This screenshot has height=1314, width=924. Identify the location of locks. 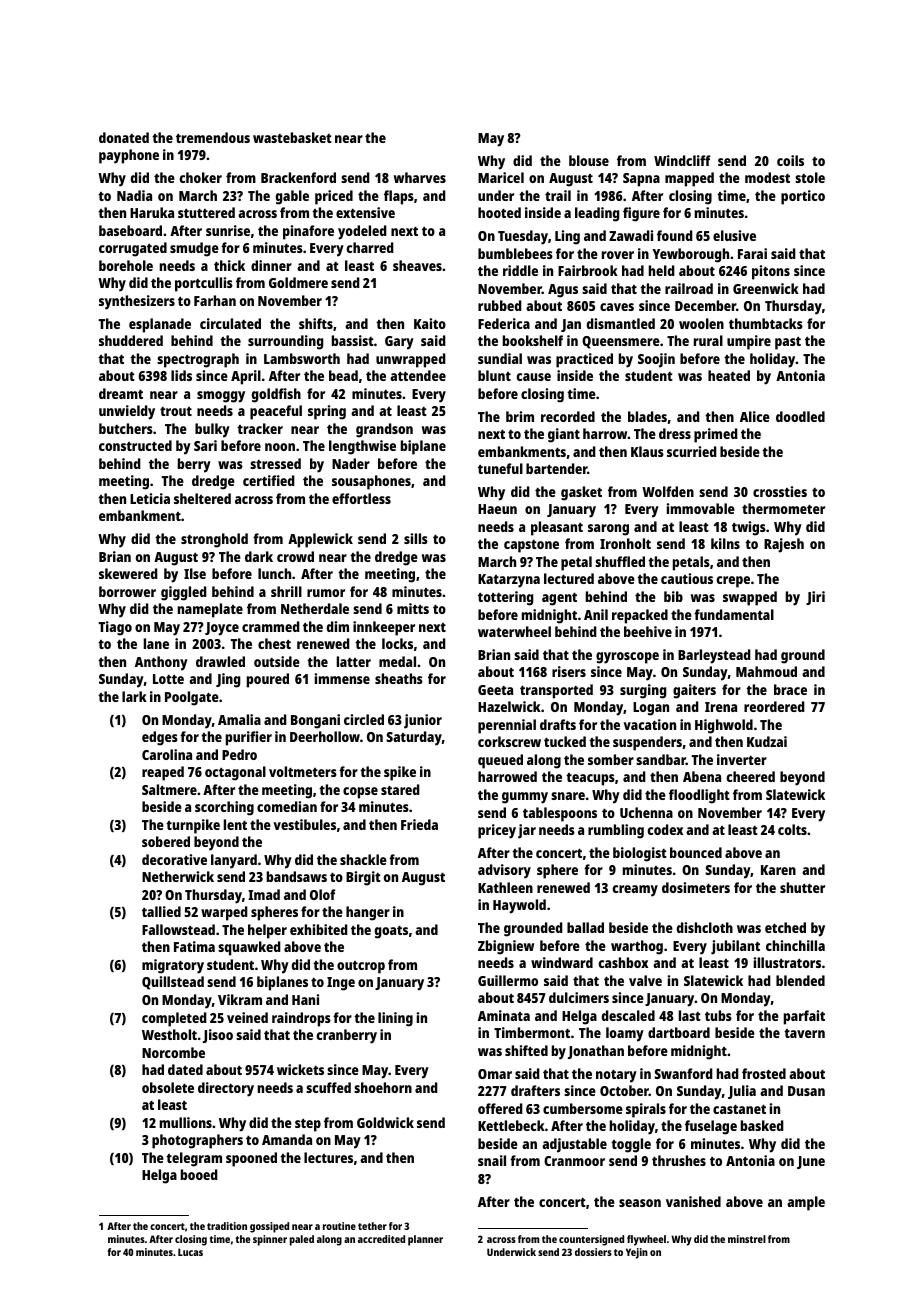
(397, 643).
